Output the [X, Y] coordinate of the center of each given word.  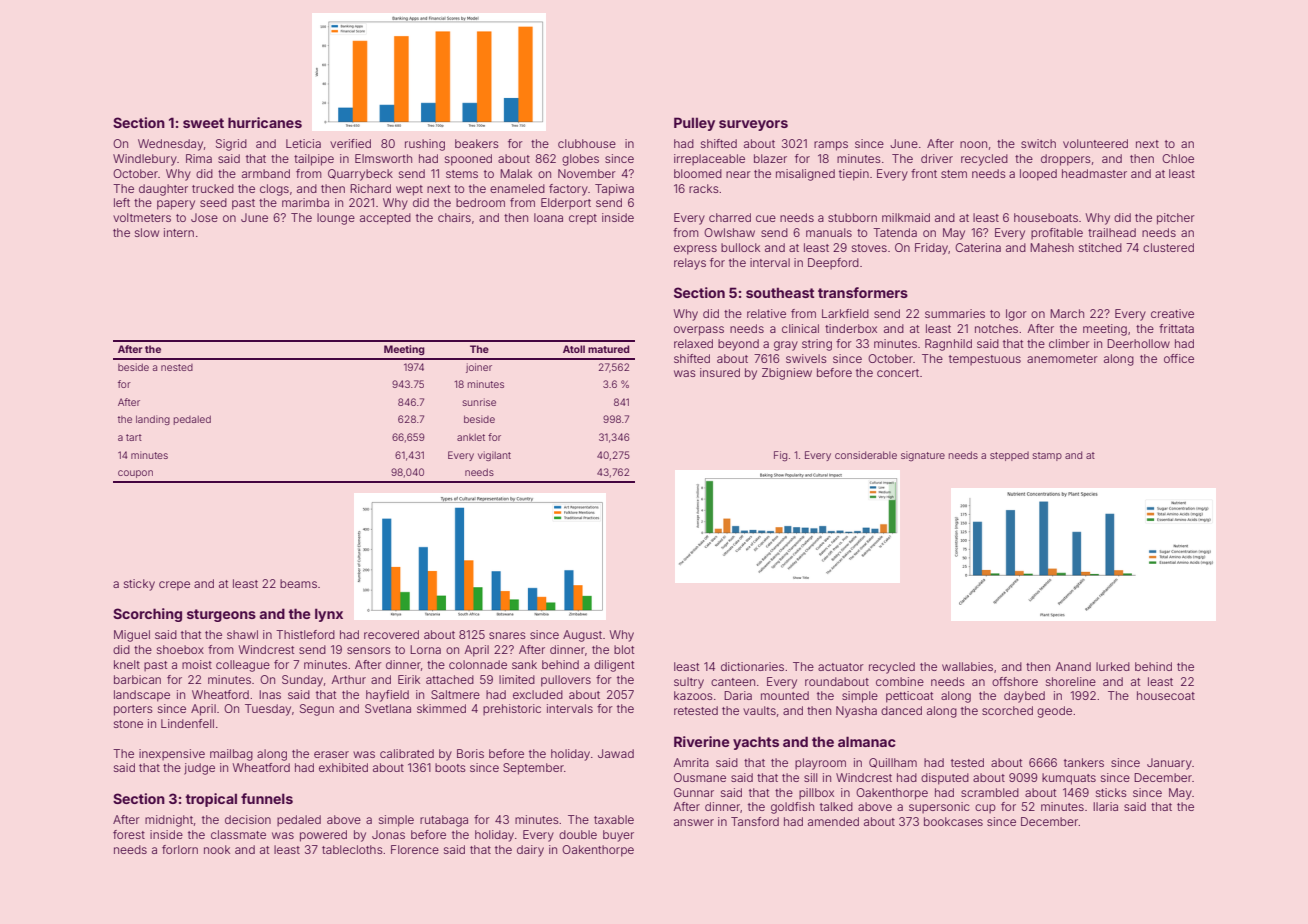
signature [923, 456]
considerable [866, 455]
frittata [1176, 328]
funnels [267, 798]
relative [766, 313]
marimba [305, 202]
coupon [135, 474]
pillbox [816, 793]
